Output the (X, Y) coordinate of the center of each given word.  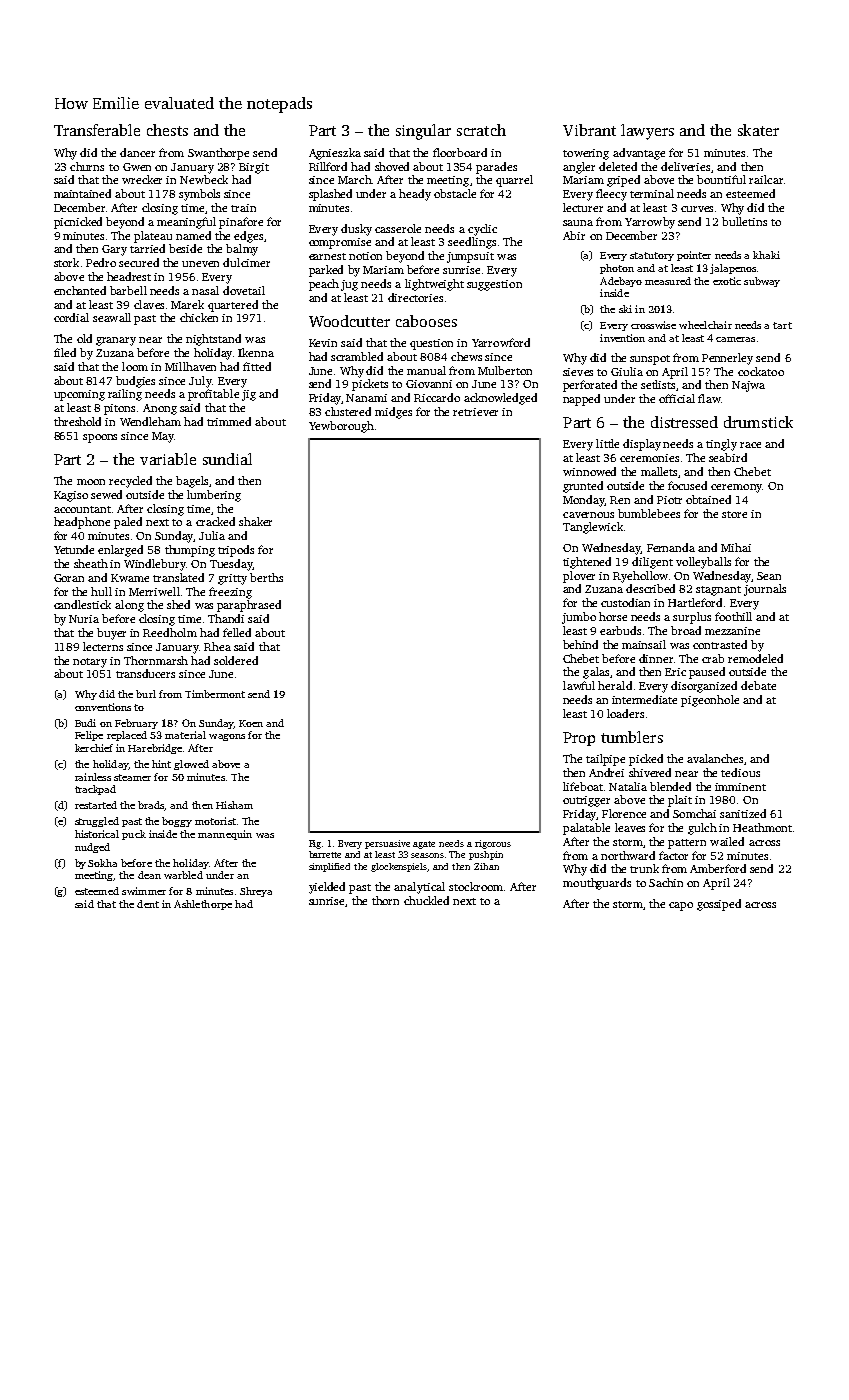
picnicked (78, 223)
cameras (735, 339)
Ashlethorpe (203, 905)
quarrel (514, 181)
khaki (766, 255)
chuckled (426, 900)
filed (65, 352)
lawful (579, 685)
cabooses (426, 321)
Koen (251, 723)
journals (765, 590)
